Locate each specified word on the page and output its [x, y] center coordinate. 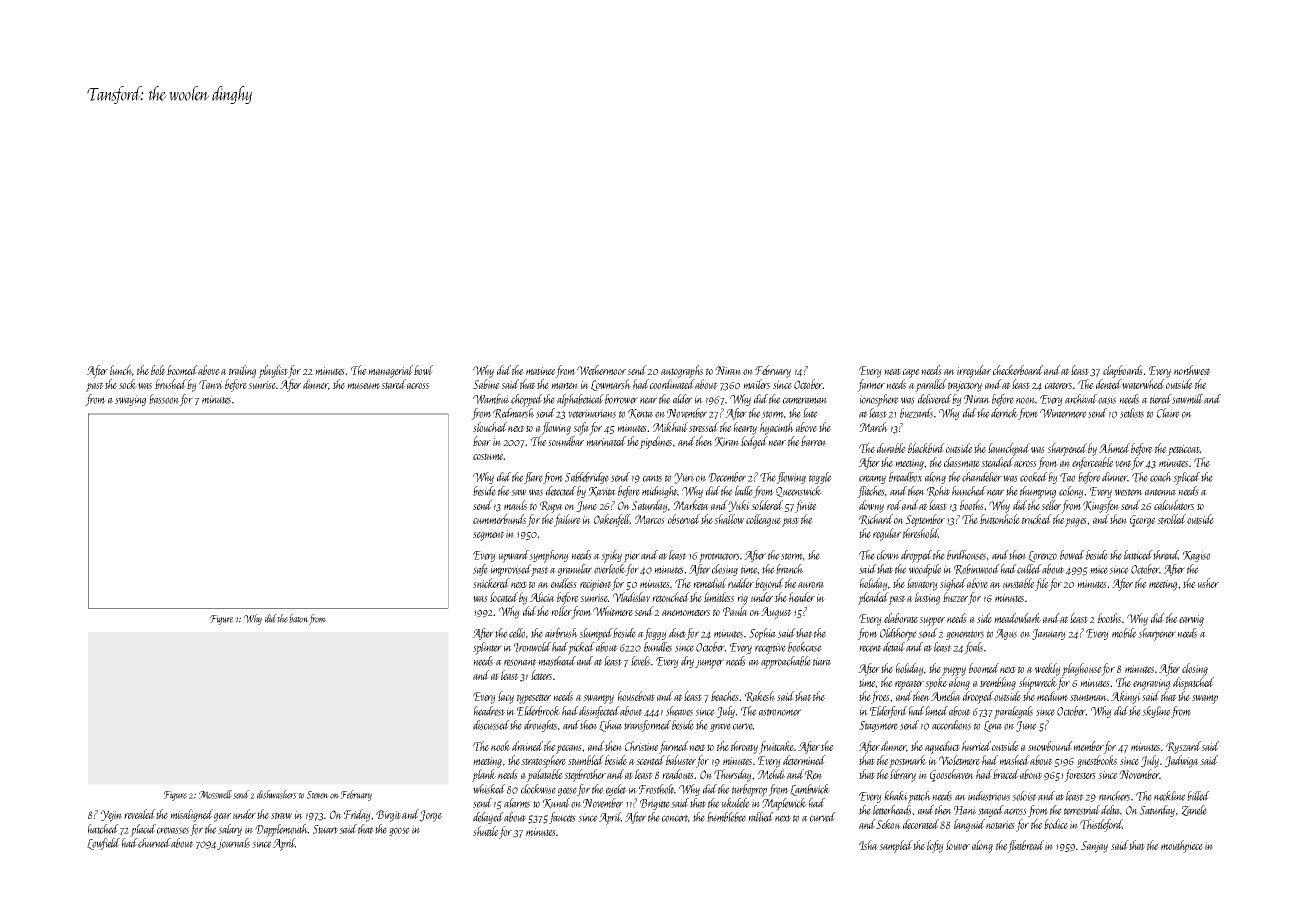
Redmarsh [513, 413]
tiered [1161, 399]
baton [299, 618]
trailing [242, 371]
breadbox [905, 477]
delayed [488, 818]
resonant [520, 662]
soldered [767, 505]
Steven [318, 795]
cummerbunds [499, 519]
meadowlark [1017, 618]
